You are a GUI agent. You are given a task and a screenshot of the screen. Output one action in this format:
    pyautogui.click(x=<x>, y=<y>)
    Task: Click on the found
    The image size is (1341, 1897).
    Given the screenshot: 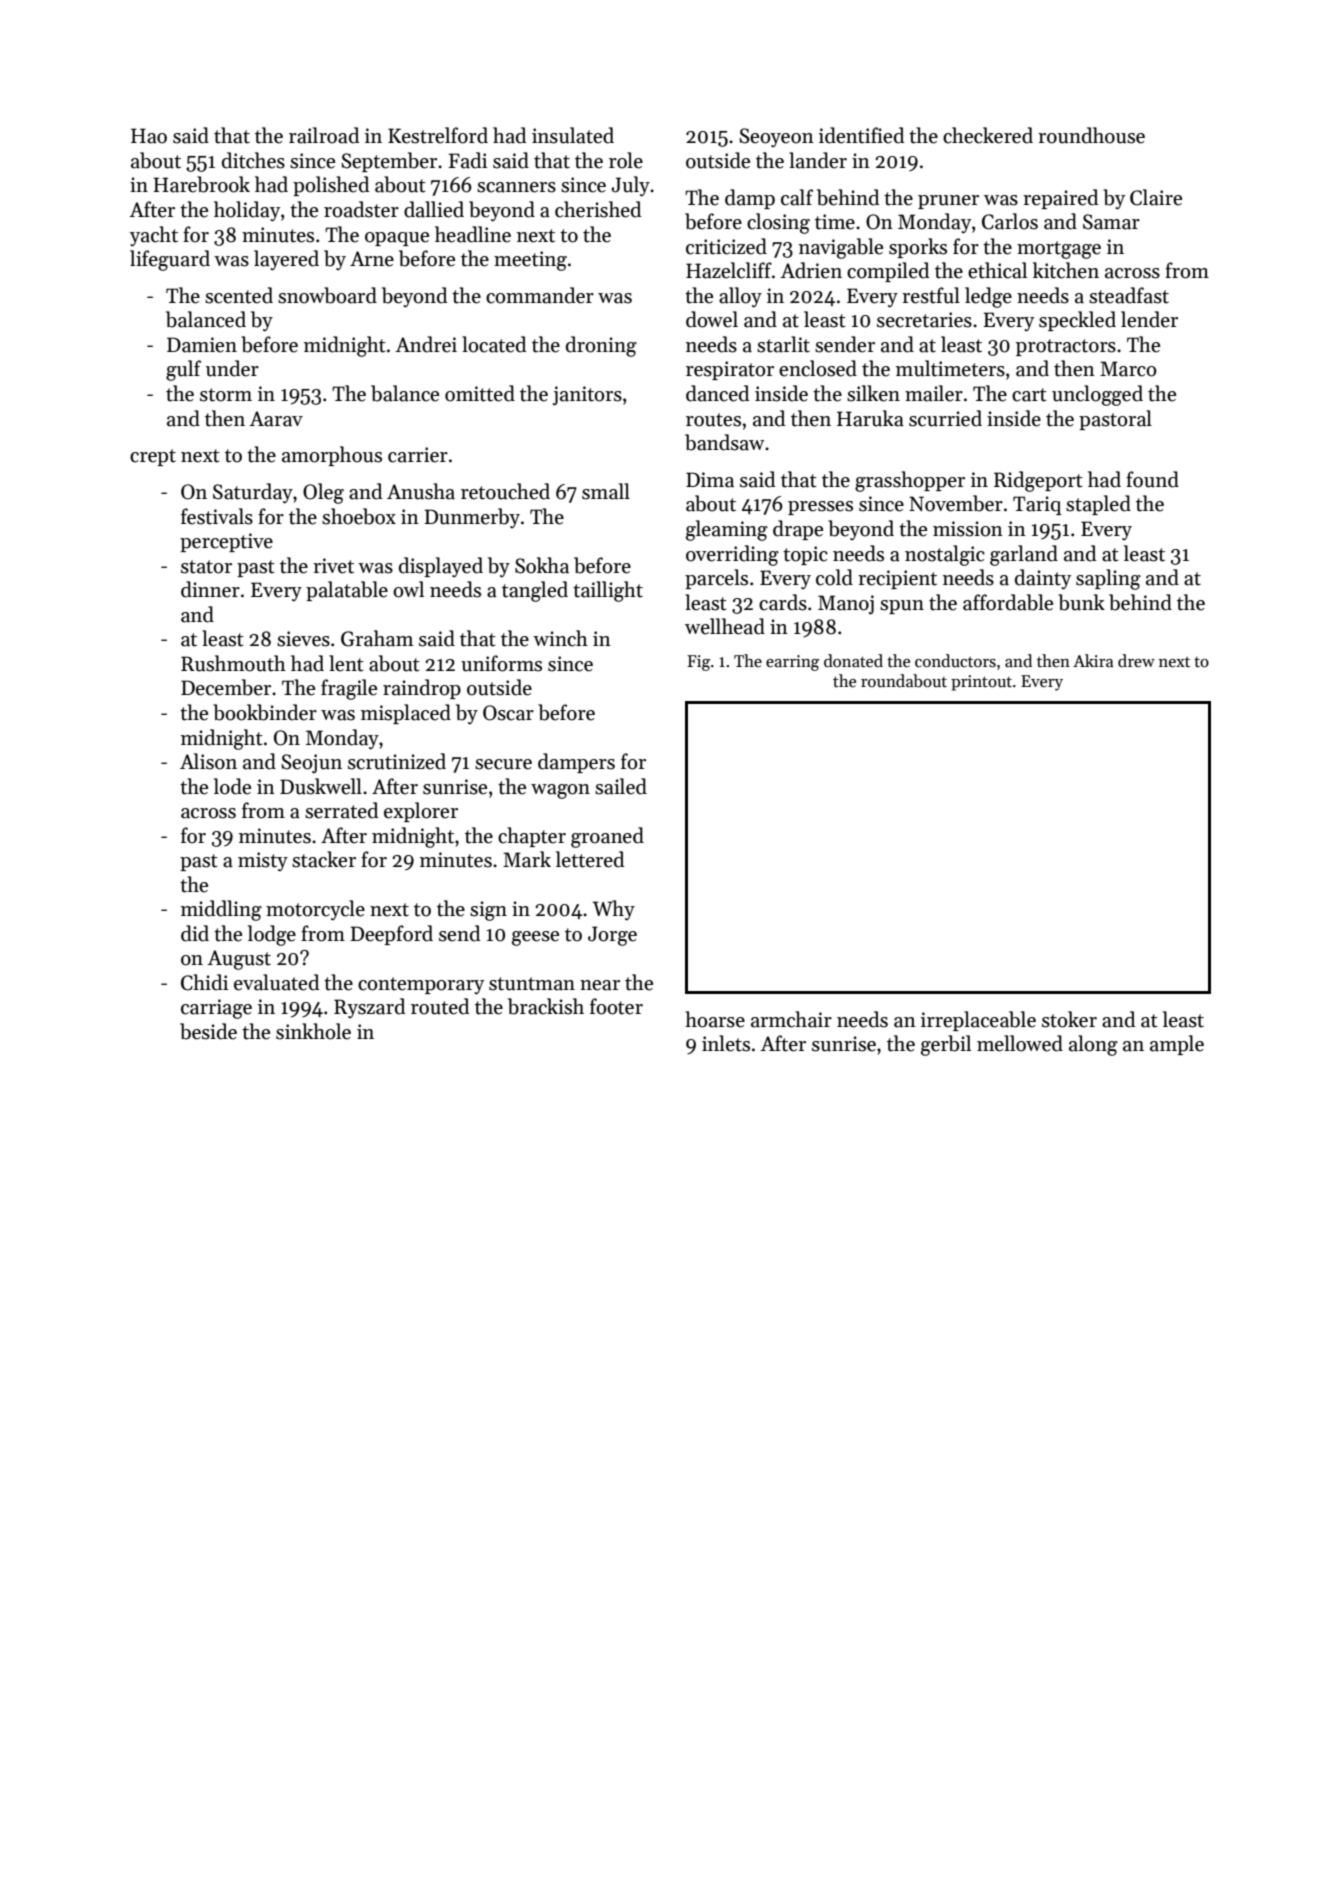 What is the action you would take?
    pyautogui.click(x=1152, y=479)
